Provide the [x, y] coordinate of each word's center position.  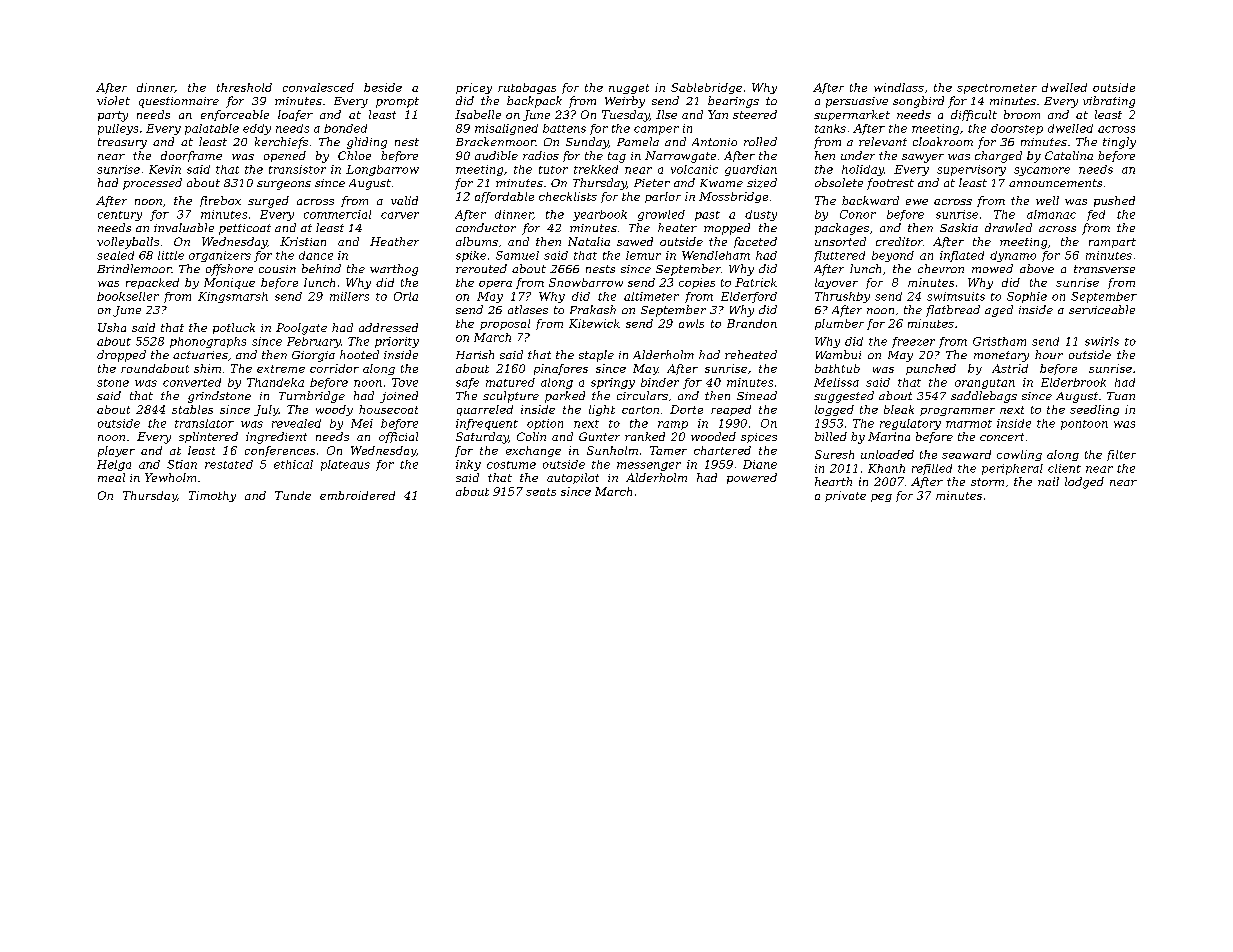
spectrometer [997, 89]
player [116, 451]
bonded [345, 128]
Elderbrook [1073, 382]
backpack [534, 102]
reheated [751, 354]
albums [477, 241]
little [171, 255]
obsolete [839, 182]
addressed [388, 327]
